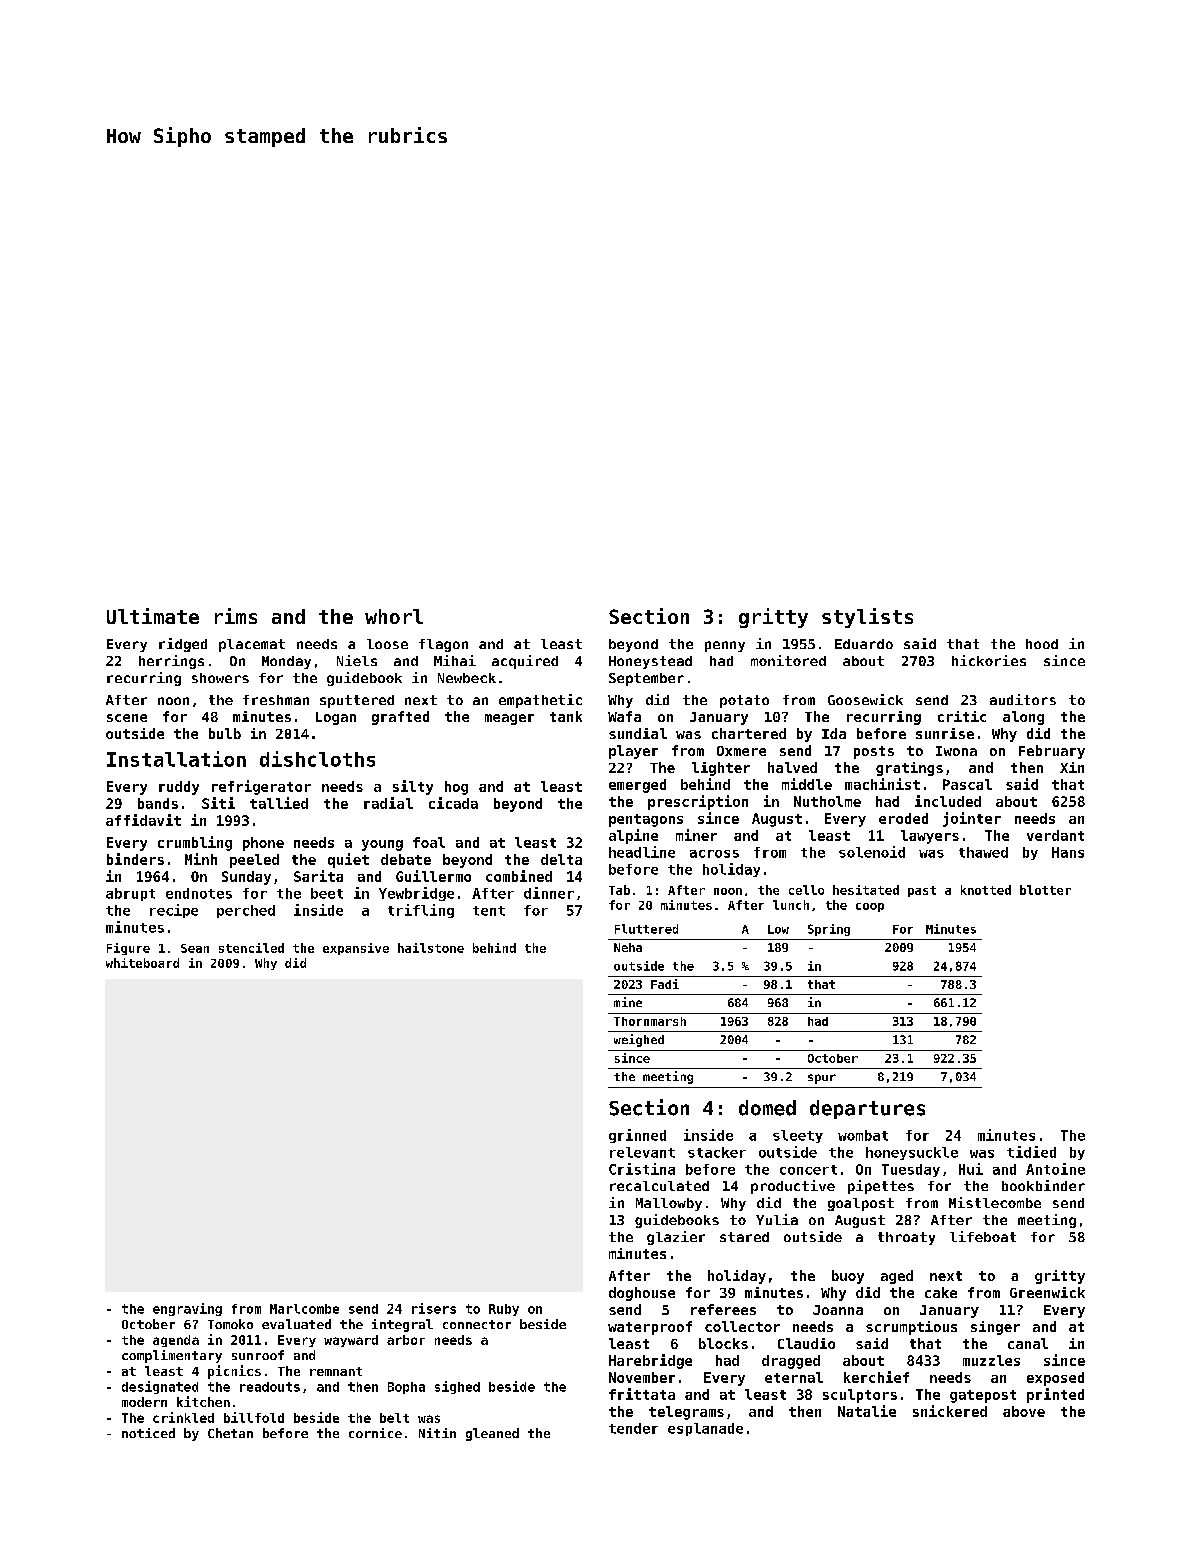 This page has width=1191, height=1542. I want to click on herrings, so click(171, 662).
